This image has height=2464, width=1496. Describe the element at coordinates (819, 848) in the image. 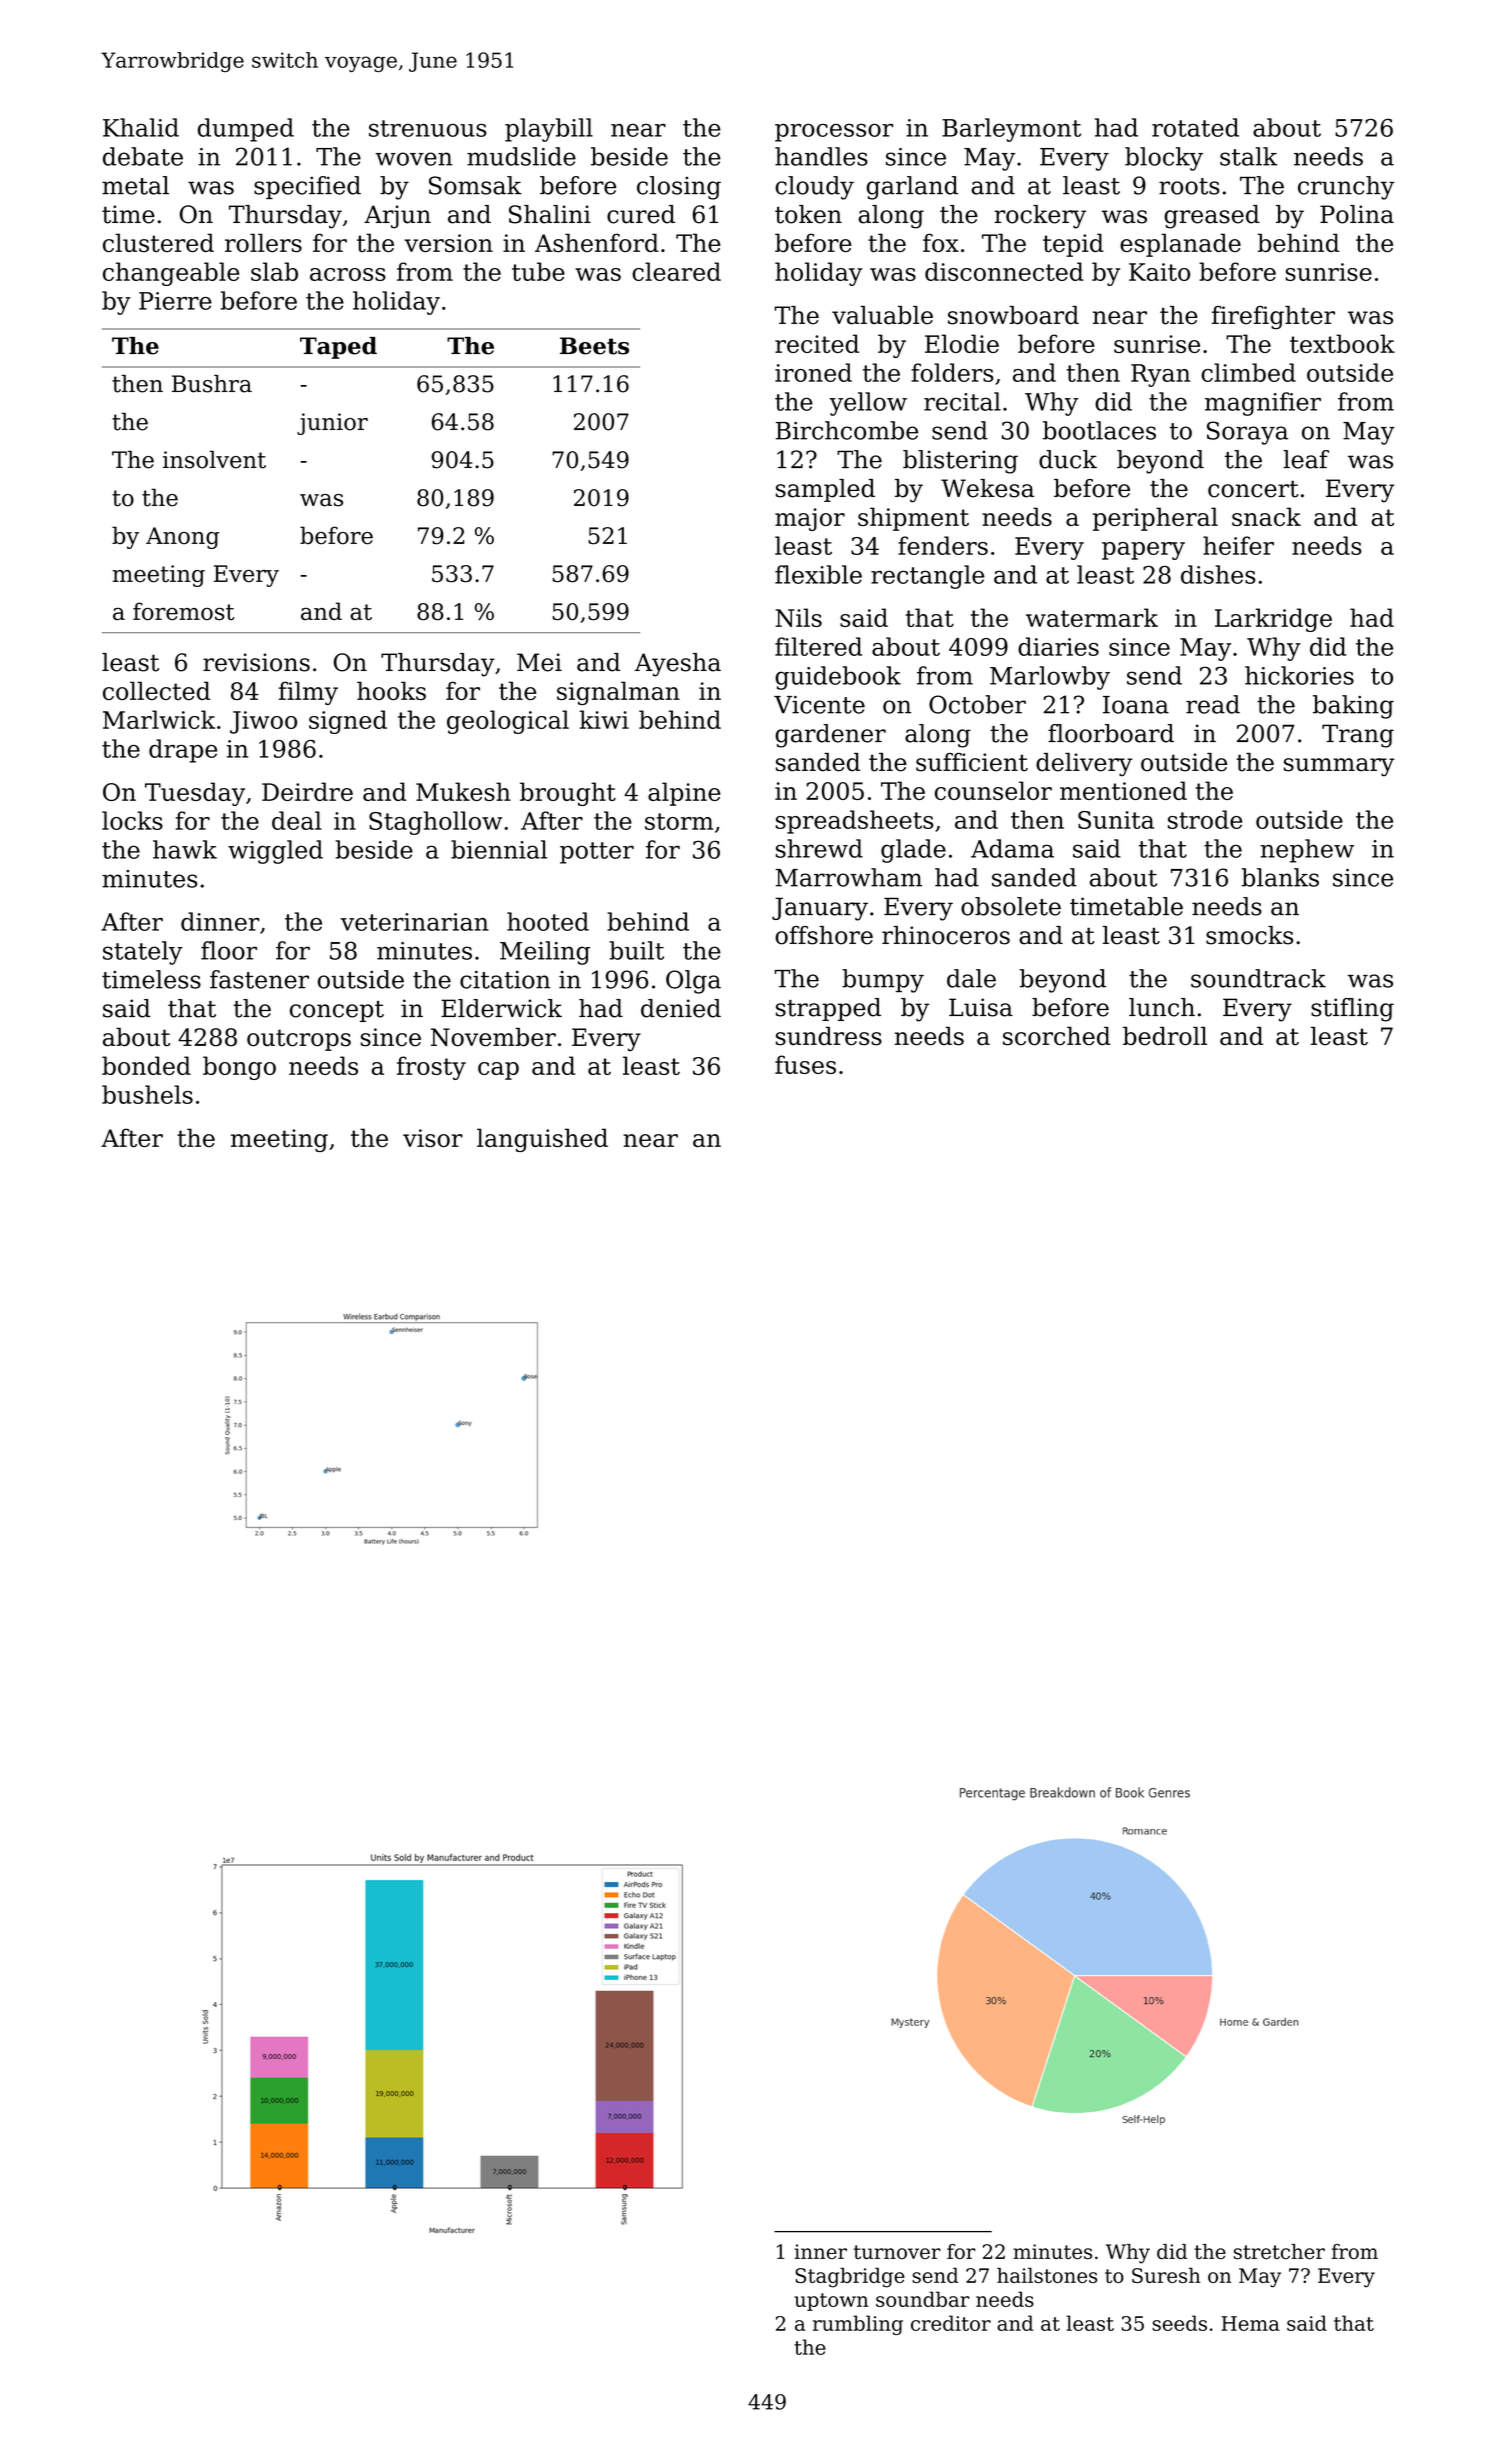

I see `shrewd` at that location.
